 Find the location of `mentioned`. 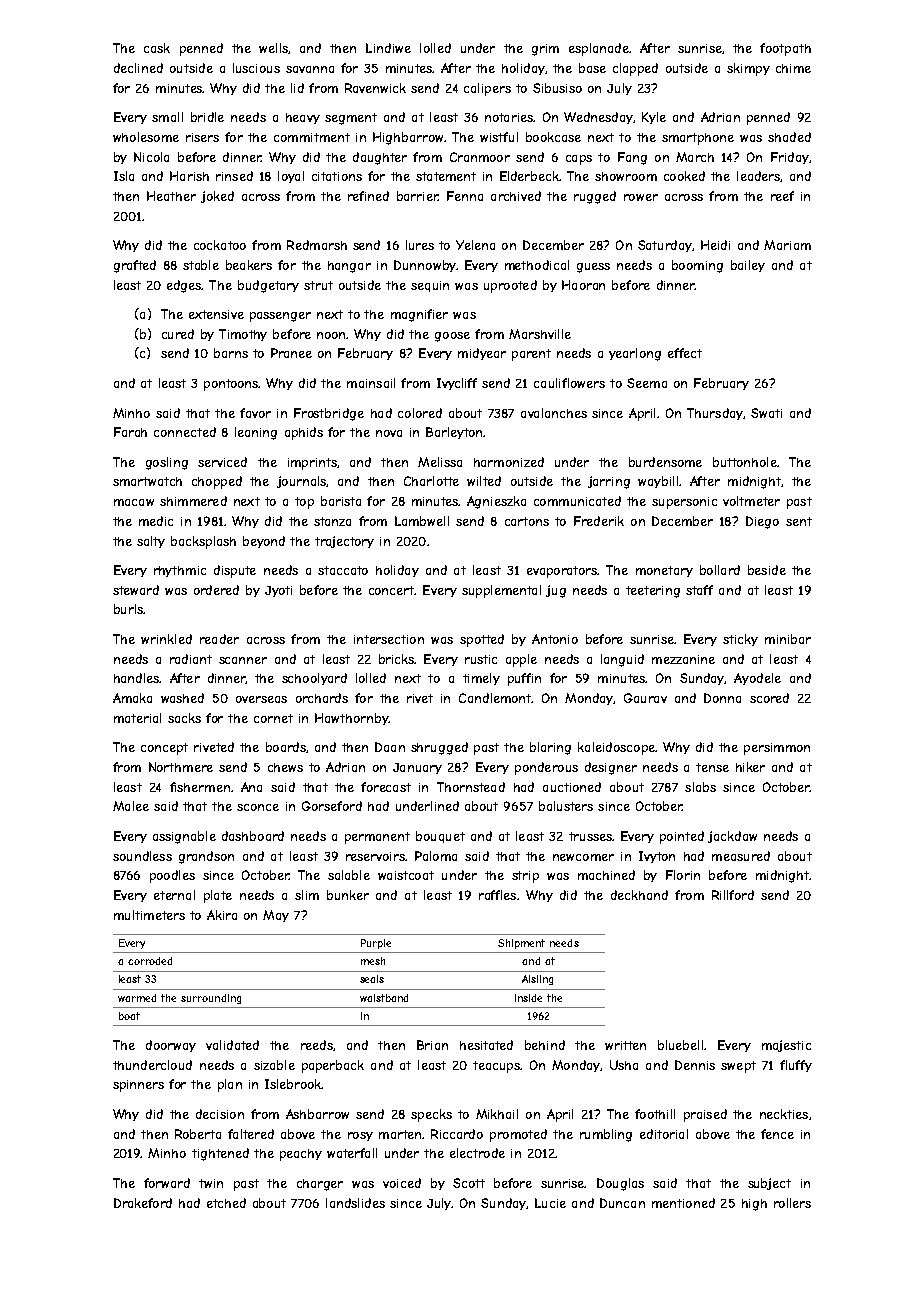

mentioned is located at coordinates (683, 1203).
